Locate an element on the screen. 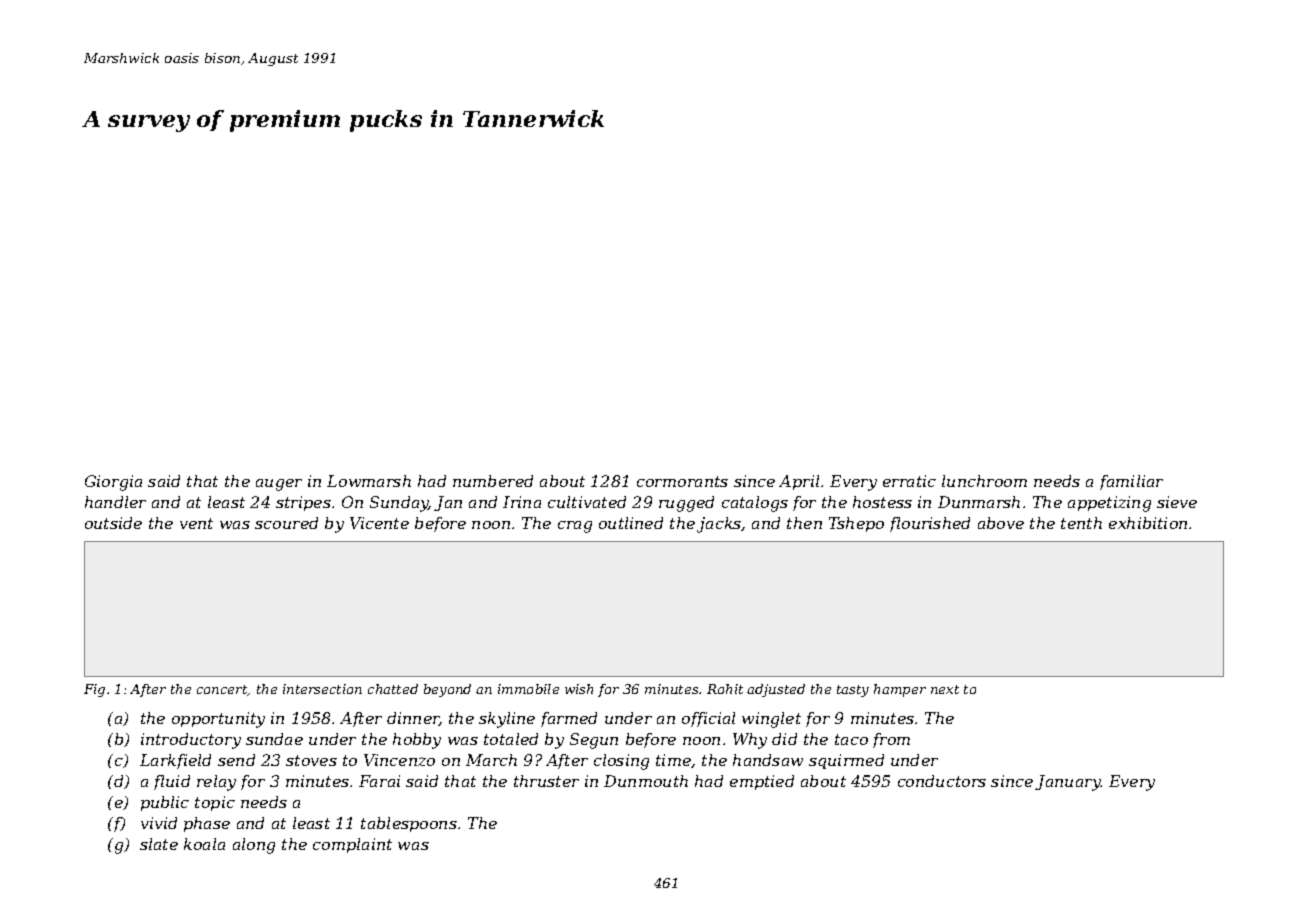 Image resolution: width=1308 pixels, height=924 pixels. from is located at coordinates (891, 740).
